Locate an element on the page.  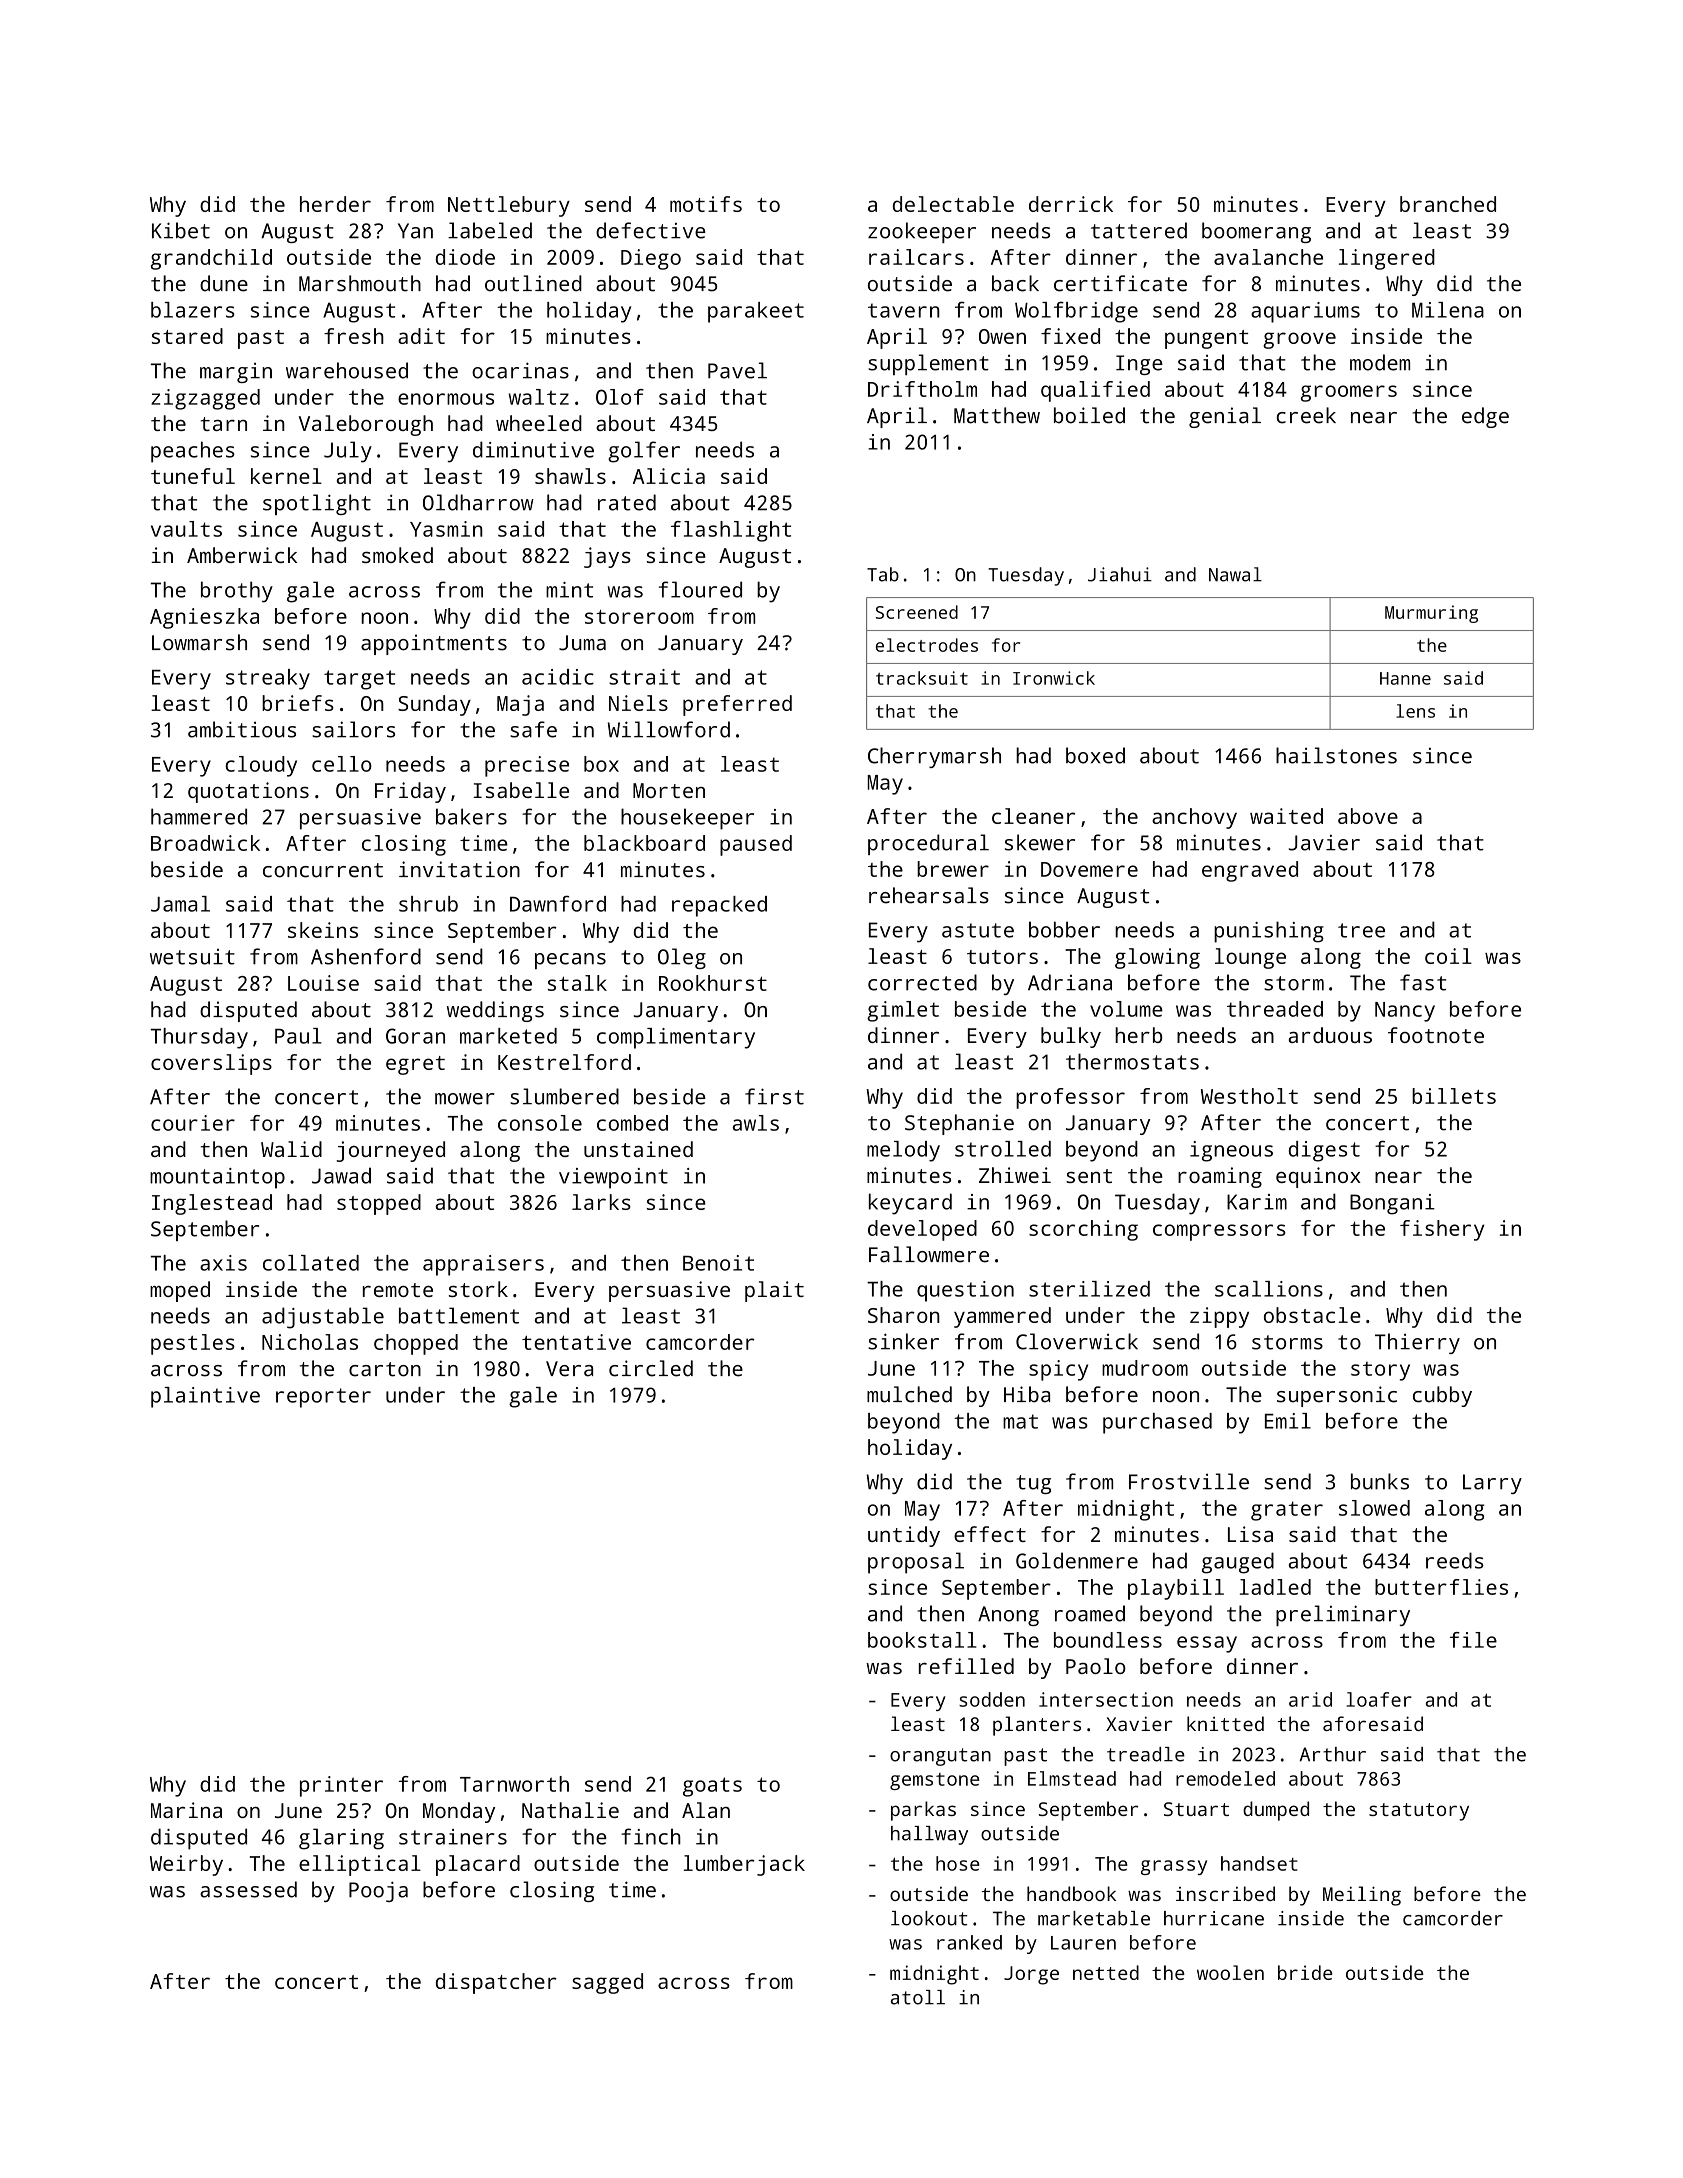
remote is located at coordinates (398, 1290).
